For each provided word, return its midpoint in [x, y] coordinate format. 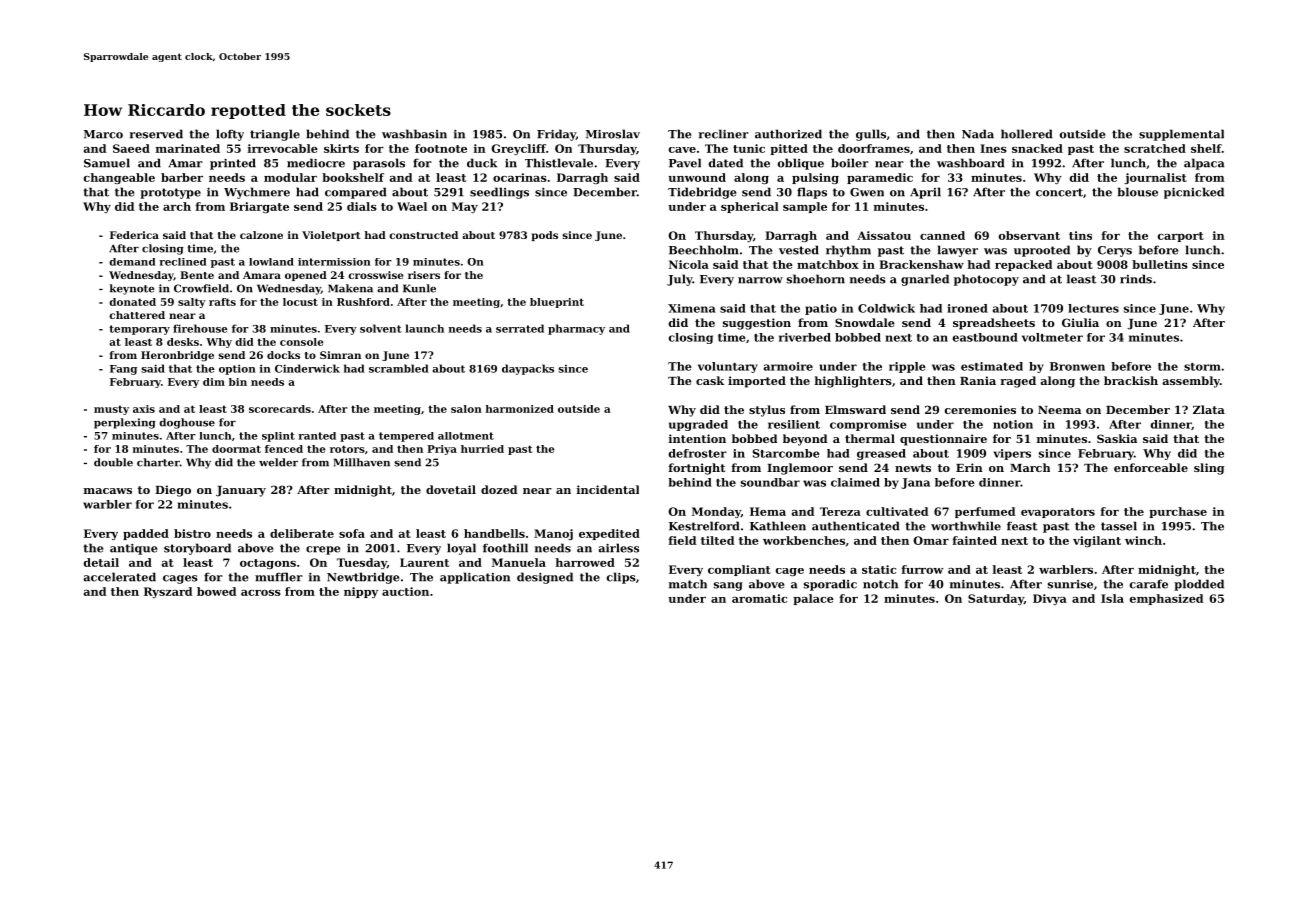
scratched [1155, 148]
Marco [103, 134]
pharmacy [576, 329]
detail [101, 562]
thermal [870, 438]
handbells [494, 533]
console [301, 342]
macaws [108, 491]
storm [1202, 367]
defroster [698, 453]
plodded [1199, 585]
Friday [556, 135]
